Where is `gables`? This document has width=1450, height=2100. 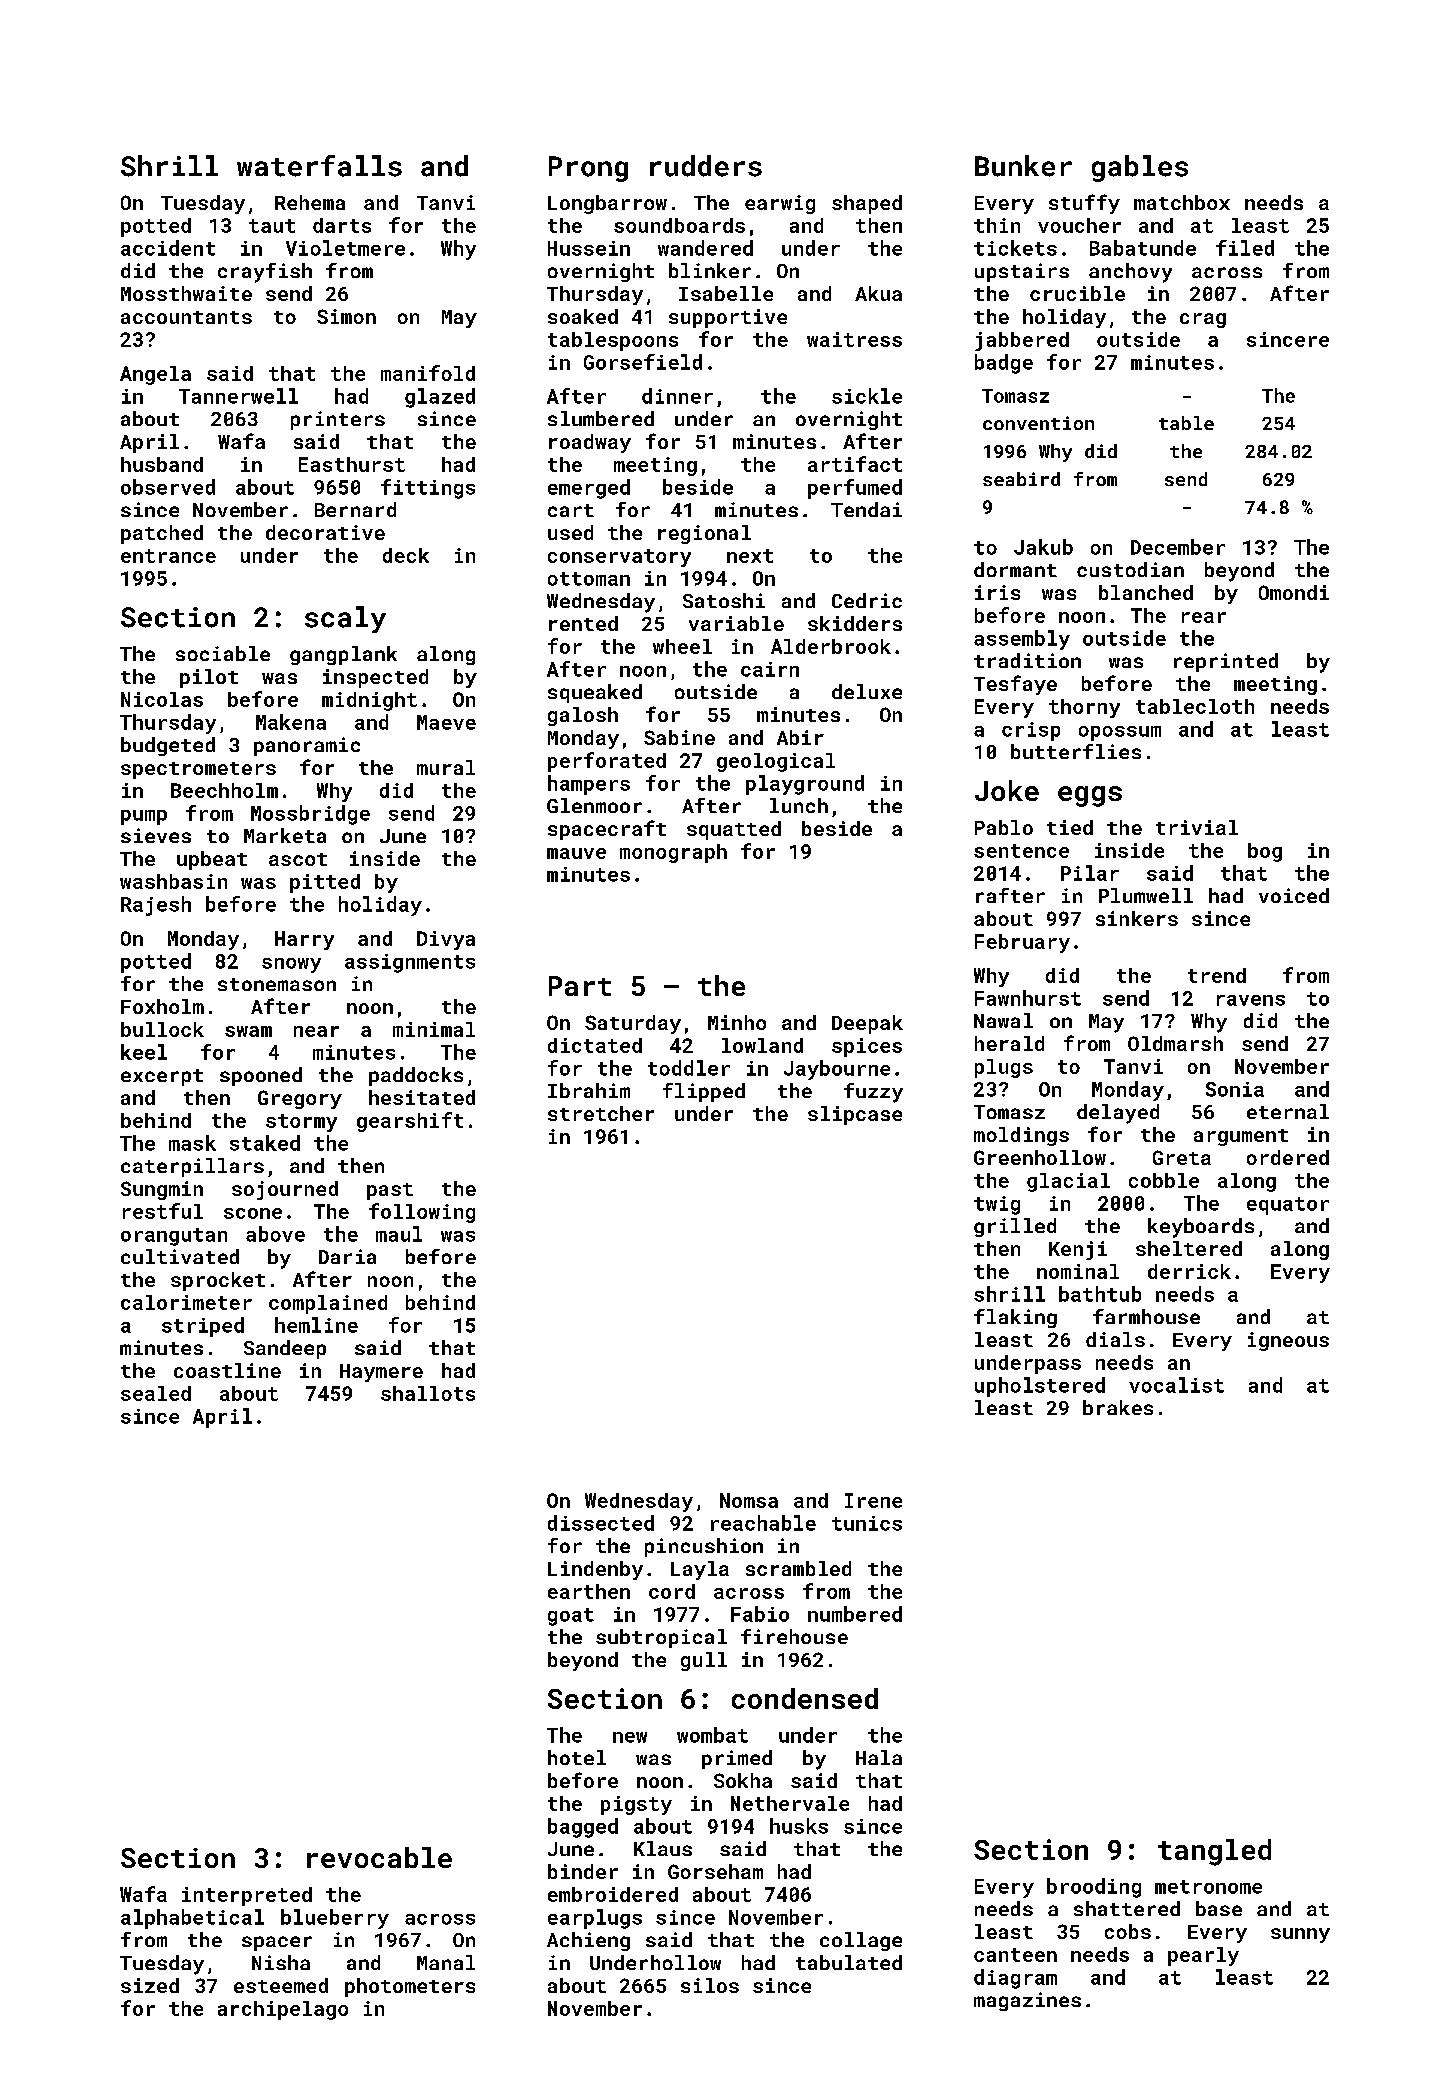 gables is located at coordinates (1140, 168).
